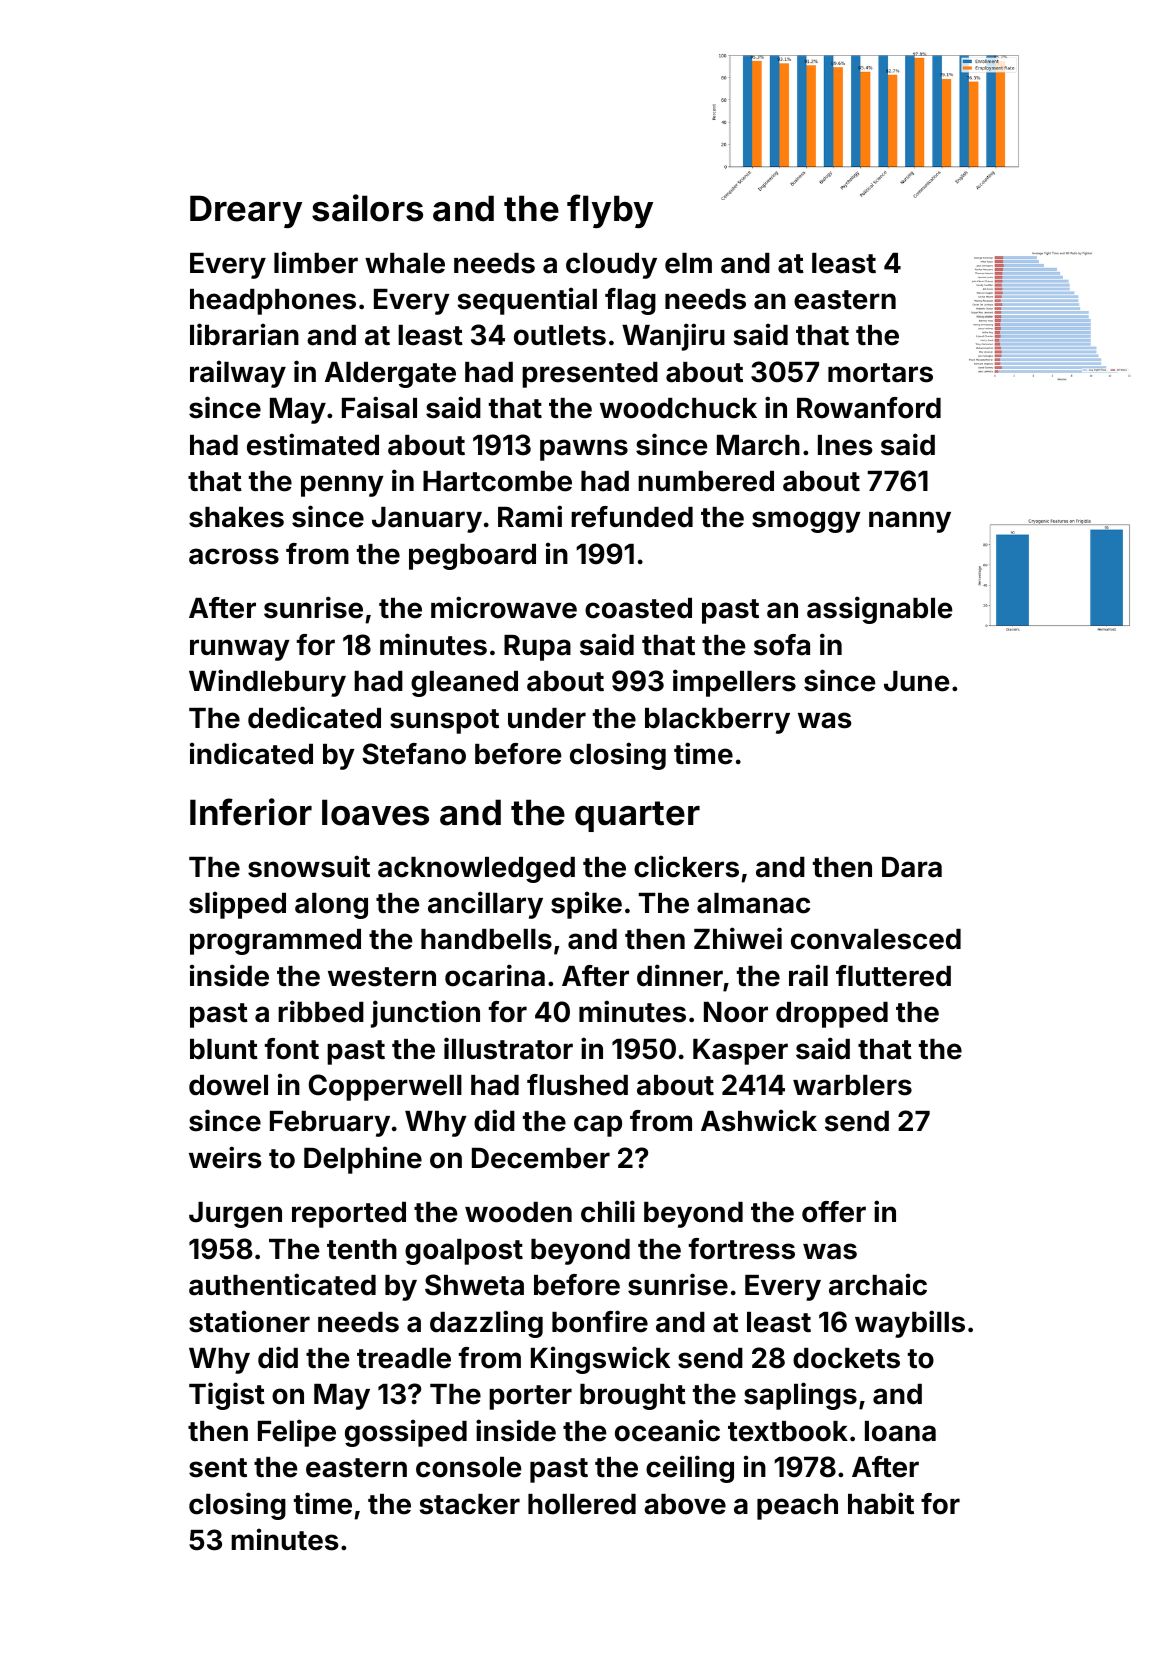 This screenshot has height=1654, width=1165. Describe the element at coordinates (530, 1397) in the screenshot. I see `porter` at that location.
